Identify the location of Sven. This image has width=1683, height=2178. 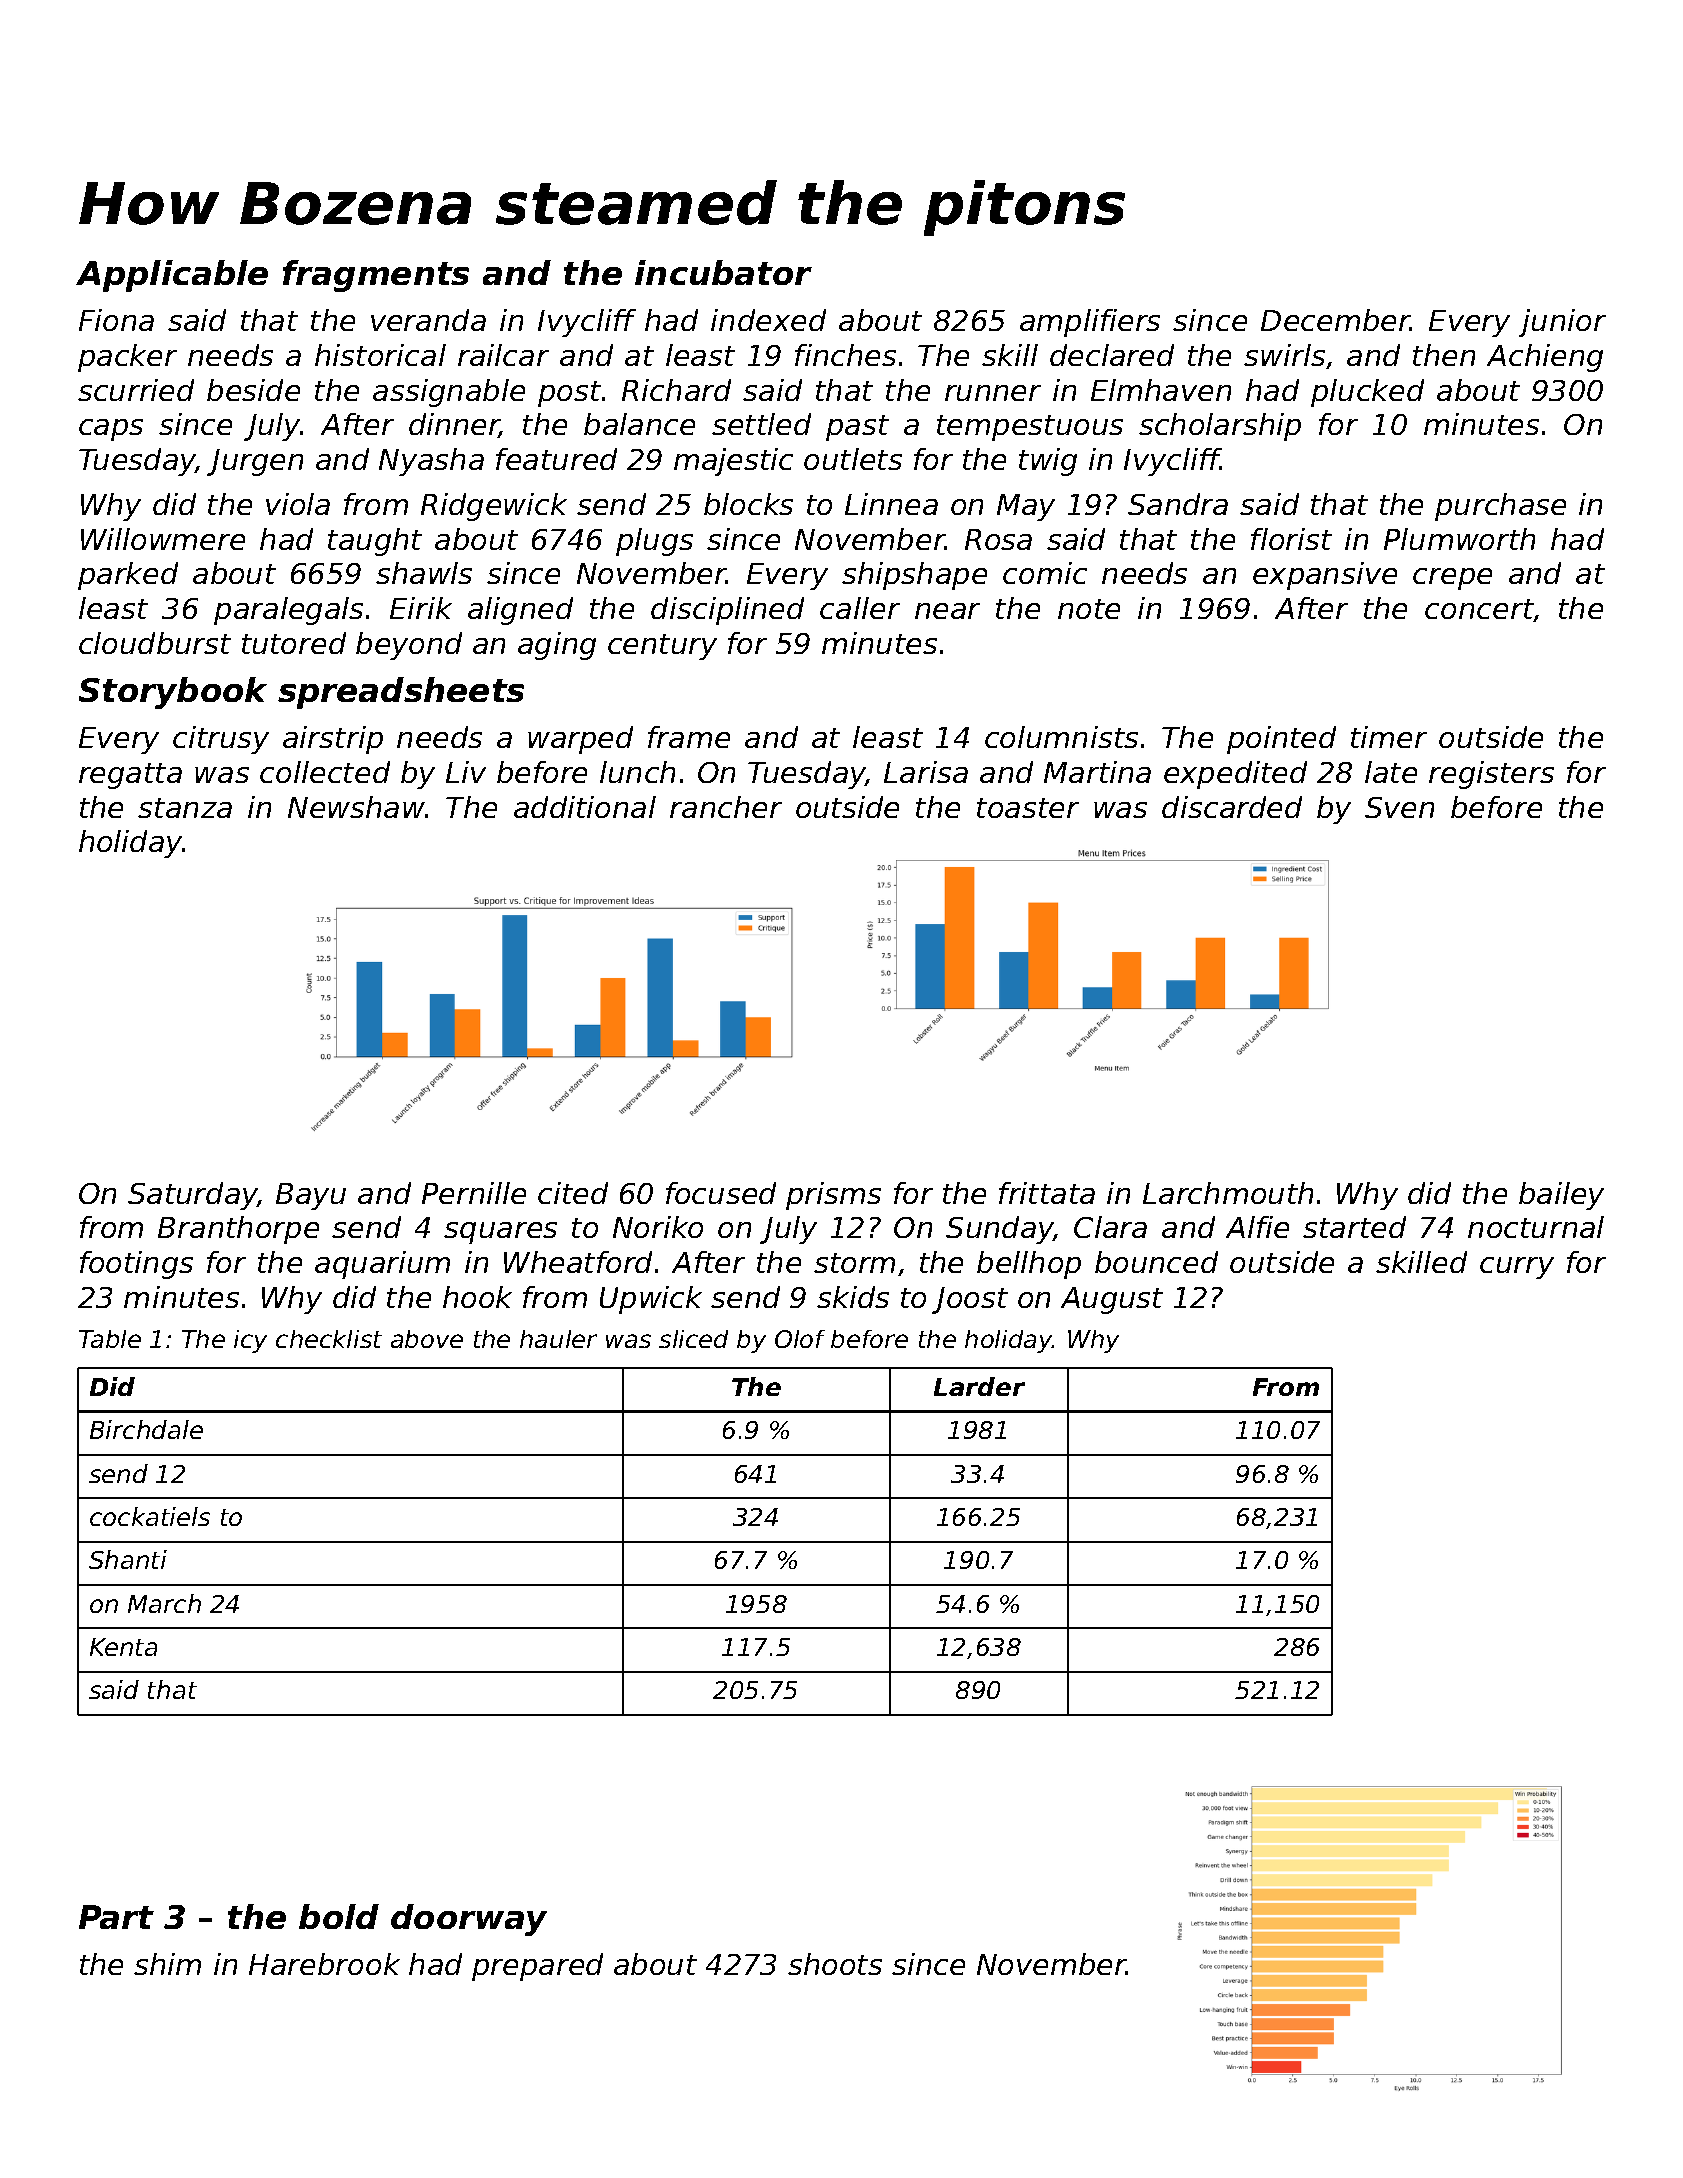
(1399, 807).
